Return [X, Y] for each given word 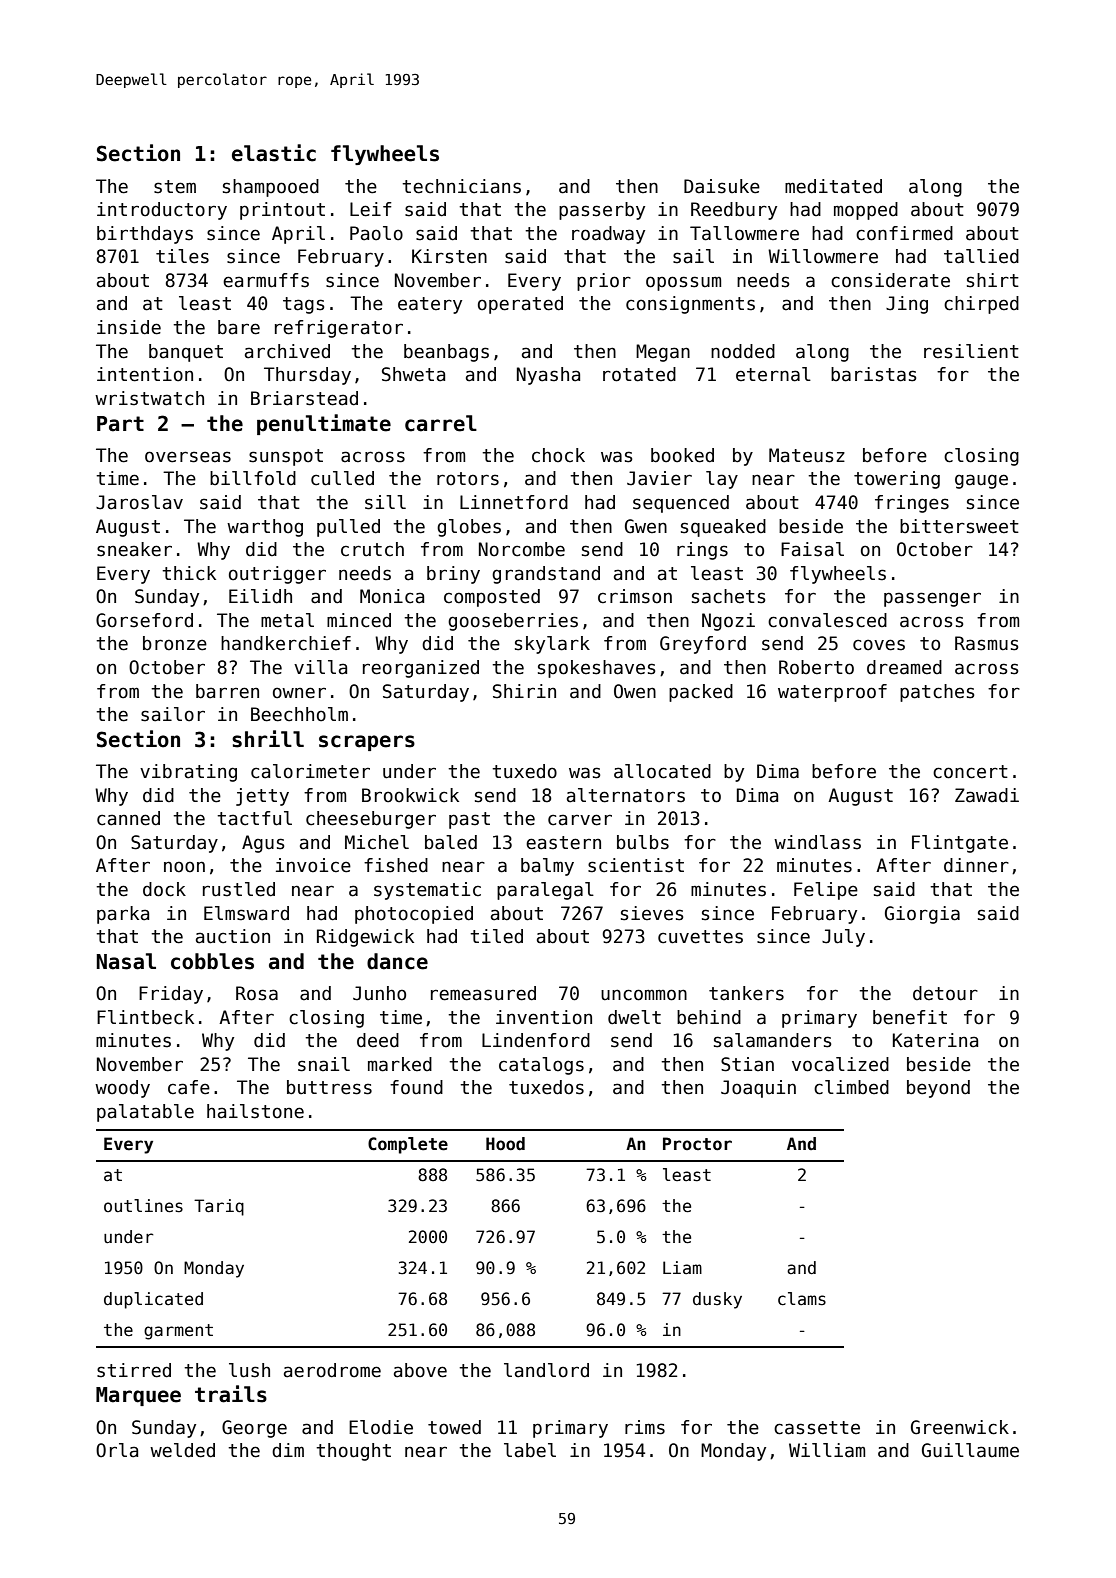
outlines [143, 1206]
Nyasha [548, 376]
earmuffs [266, 280]
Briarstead [304, 398]
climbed [851, 1087]
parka [123, 915]
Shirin [524, 691]
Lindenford [536, 1040]
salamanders [773, 1040]
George [254, 1429]
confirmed [904, 233]
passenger [932, 599]
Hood [505, 1144]
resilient [971, 351]
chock [558, 455]
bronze [175, 643]
